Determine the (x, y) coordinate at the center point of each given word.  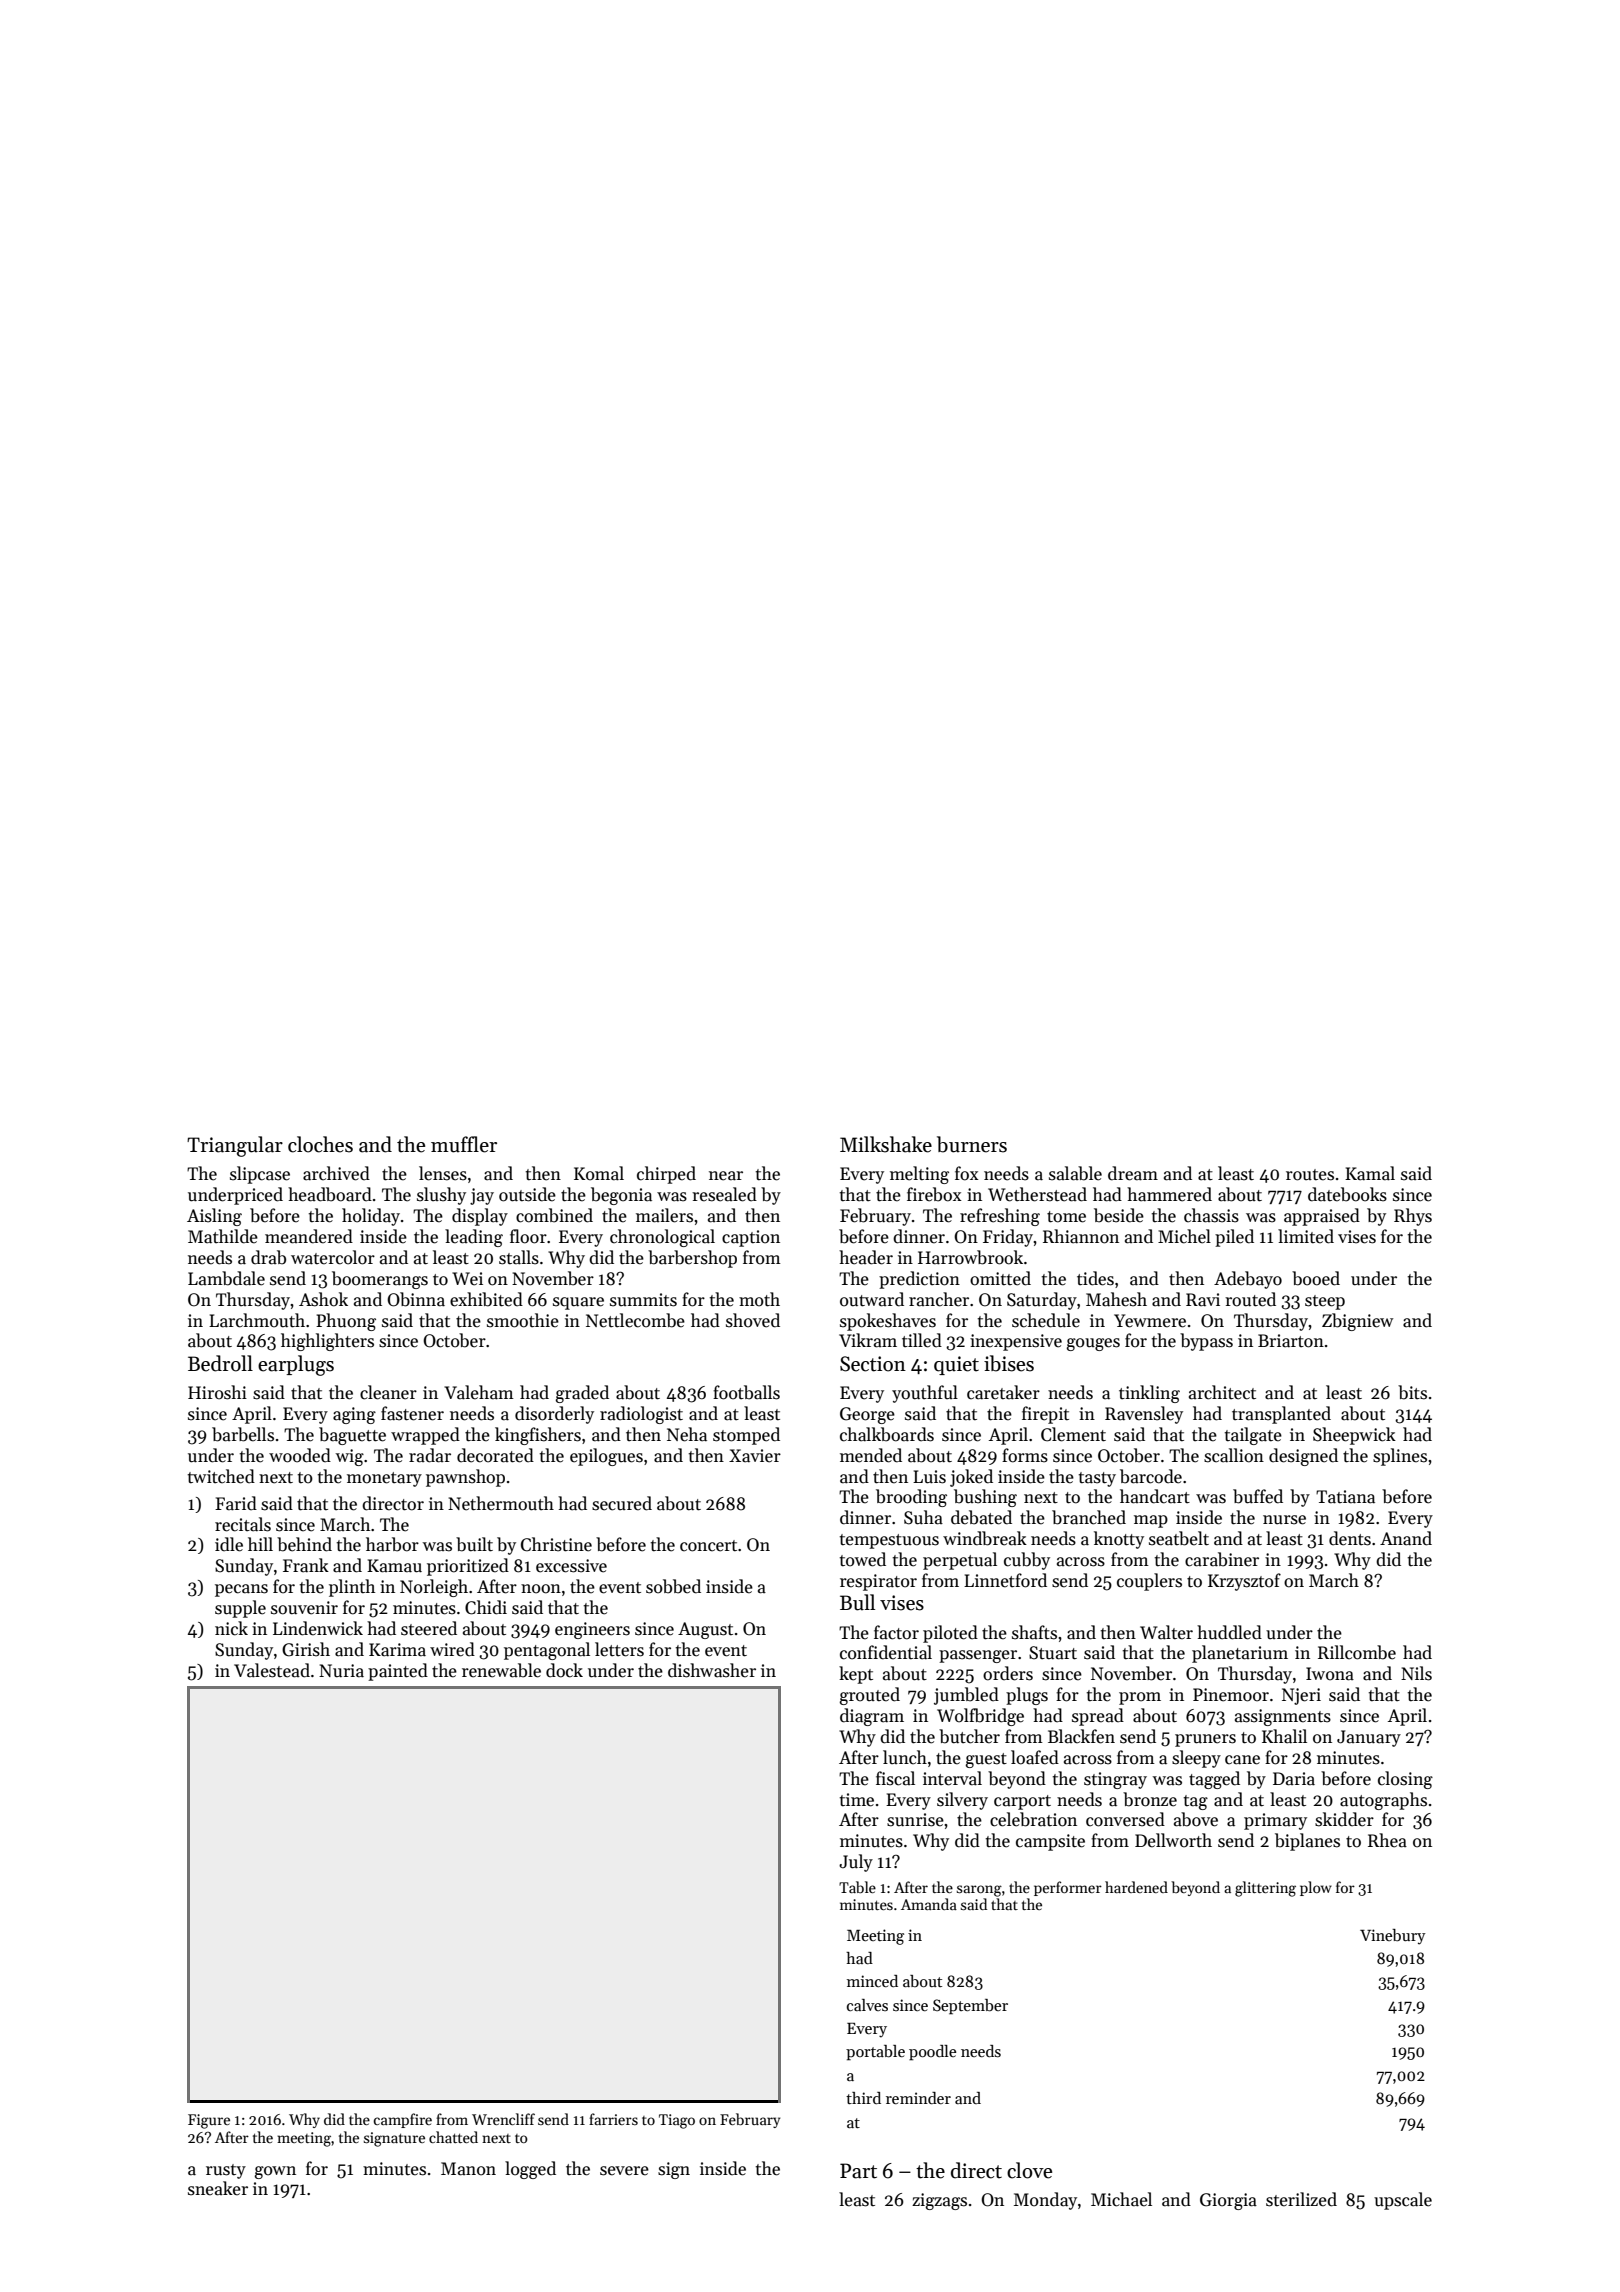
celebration (1033, 1819)
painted (398, 1672)
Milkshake (886, 1144)
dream (1133, 1173)
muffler (464, 1144)
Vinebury (1393, 1937)
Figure (209, 2121)
